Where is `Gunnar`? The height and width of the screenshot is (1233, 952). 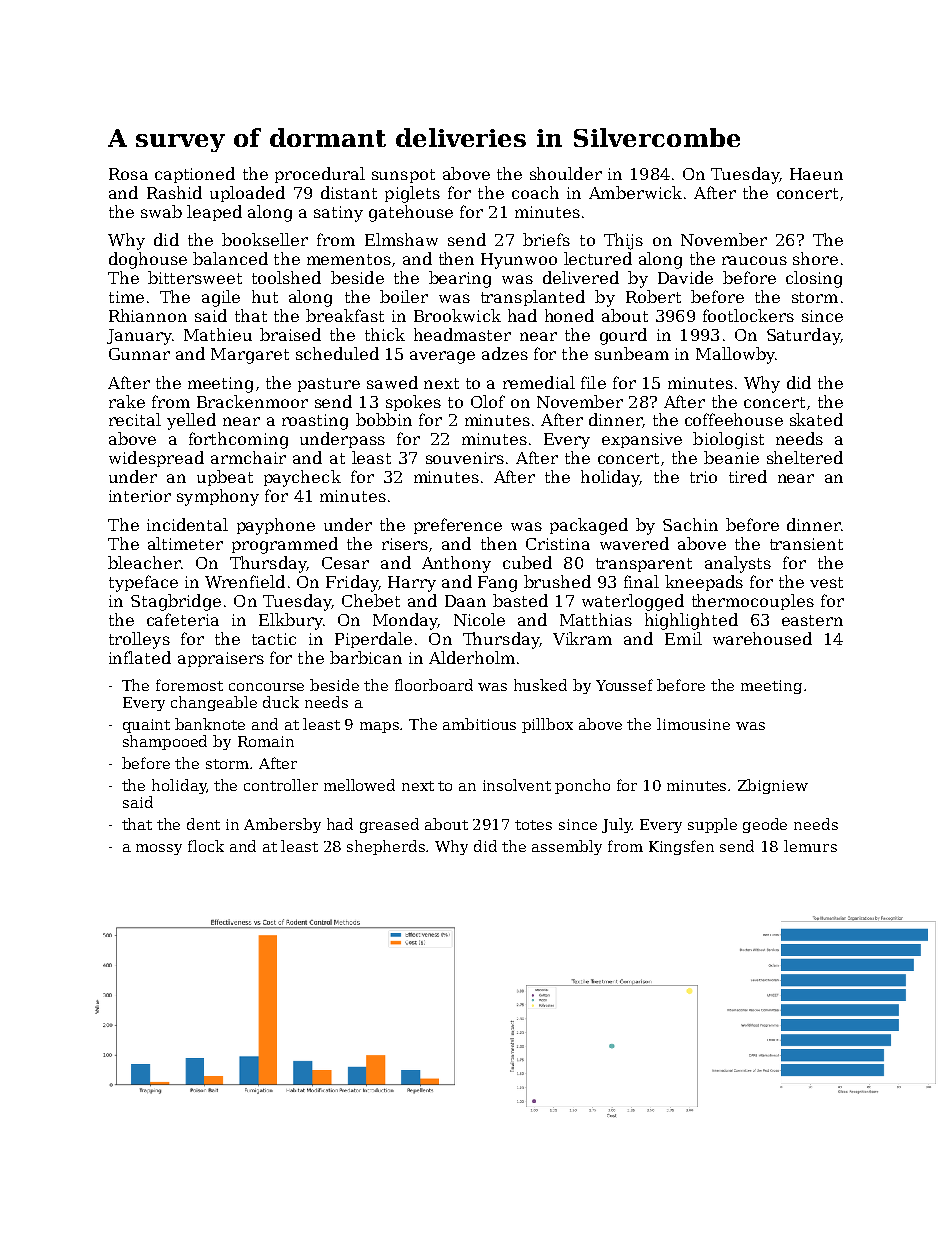
Gunnar is located at coordinates (139, 354).
